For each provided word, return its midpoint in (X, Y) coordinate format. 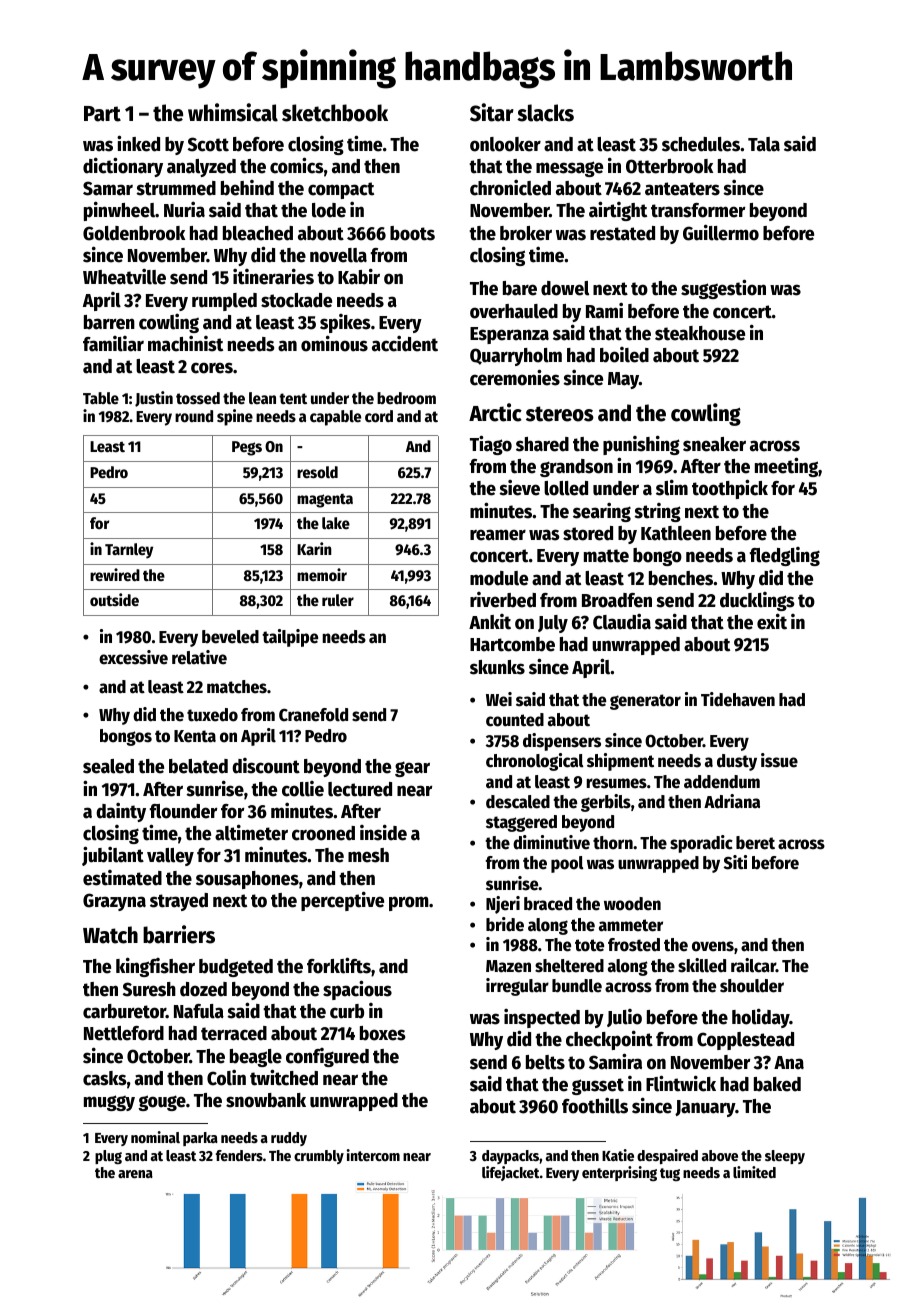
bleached (258, 233)
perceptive (342, 901)
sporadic (701, 844)
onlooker (505, 144)
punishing (641, 445)
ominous (334, 343)
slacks (545, 113)
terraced (234, 1033)
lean (262, 398)
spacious (357, 990)
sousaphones (247, 880)
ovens (713, 946)
